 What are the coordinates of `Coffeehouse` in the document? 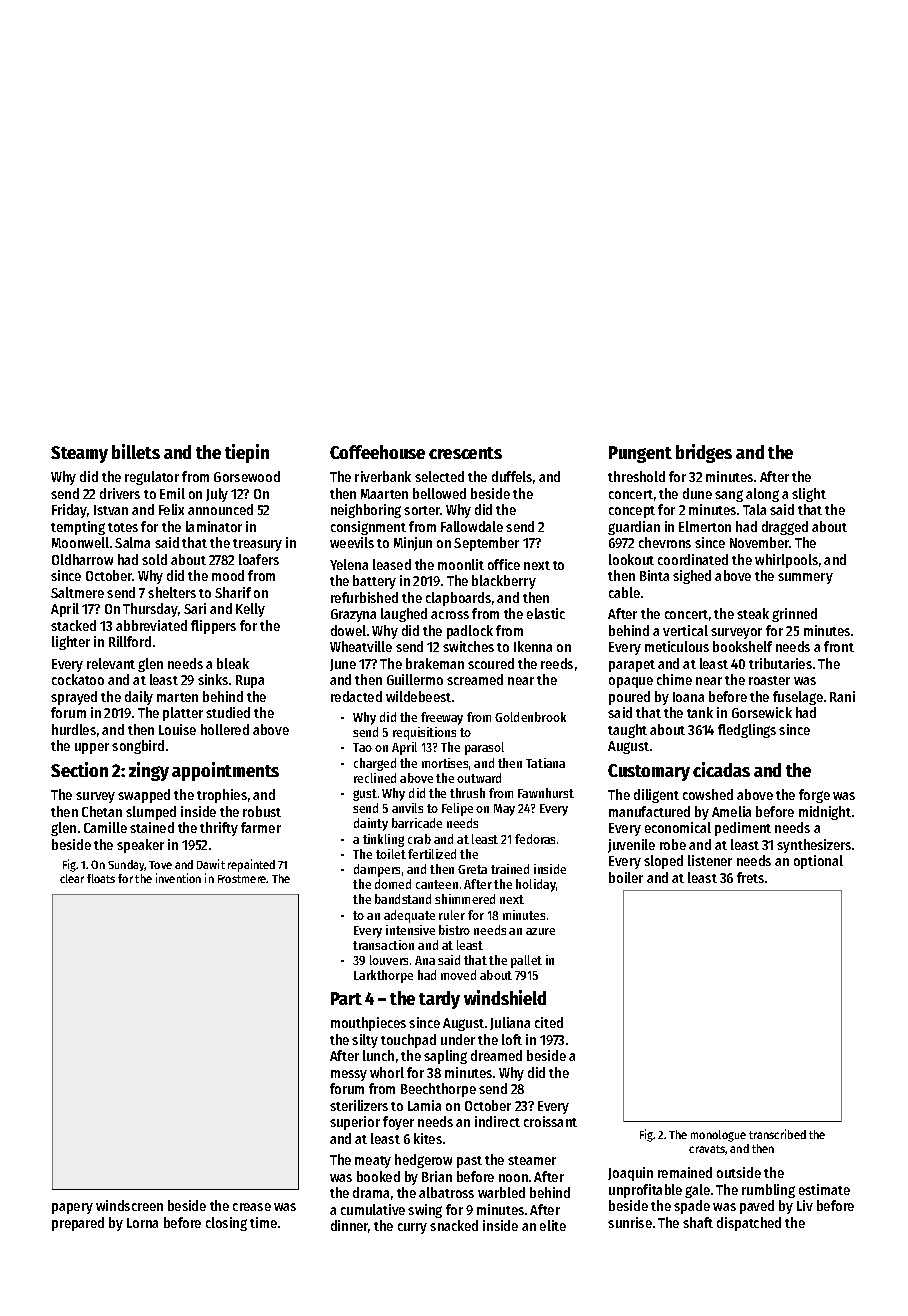 It's located at (377, 452).
